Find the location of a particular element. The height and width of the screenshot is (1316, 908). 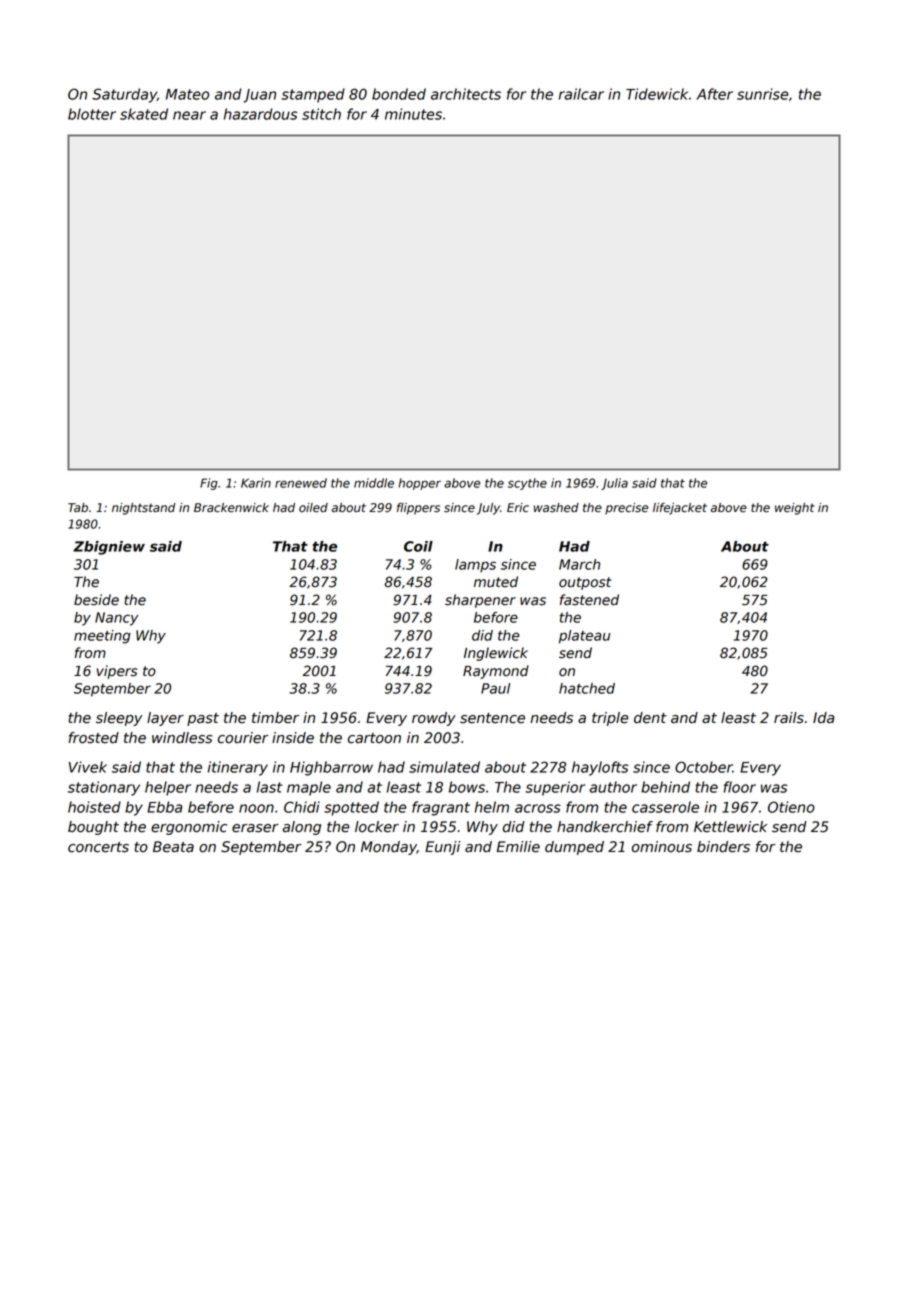

Paul is located at coordinates (495, 688).
